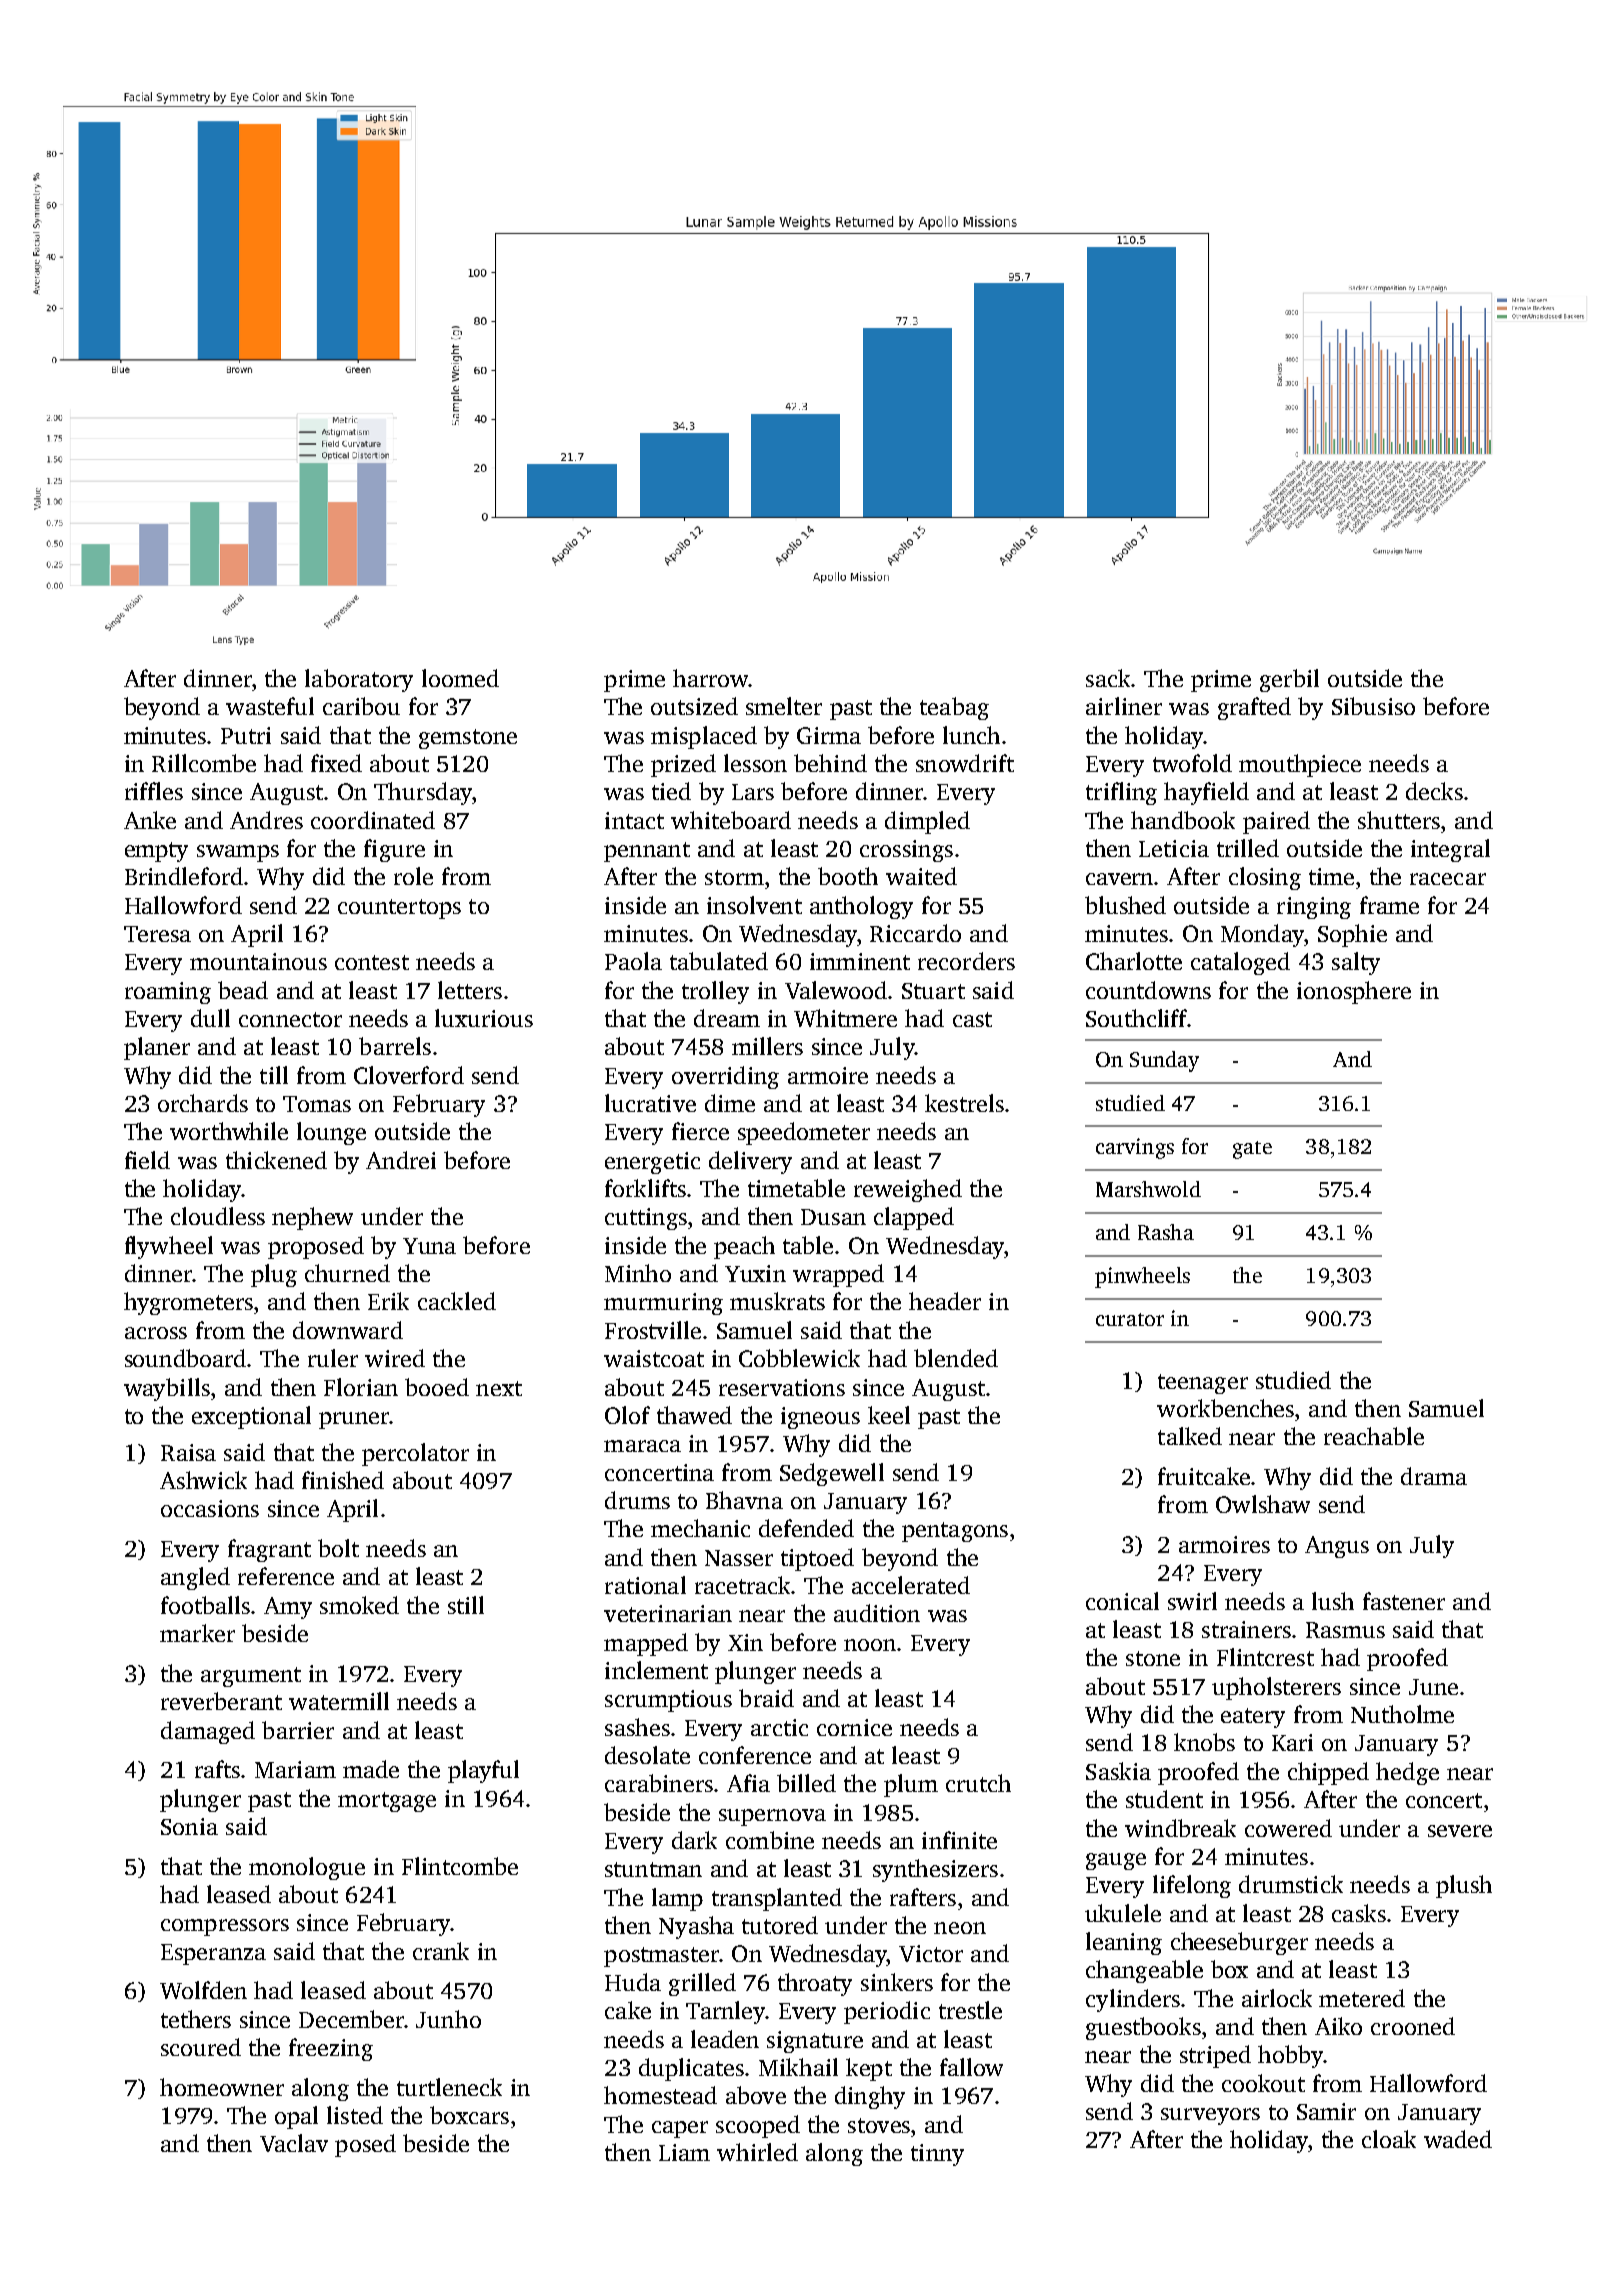  What do you see at coordinates (355, 2115) in the screenshot?
I see `listed` at bounding box center [355, 2115].
